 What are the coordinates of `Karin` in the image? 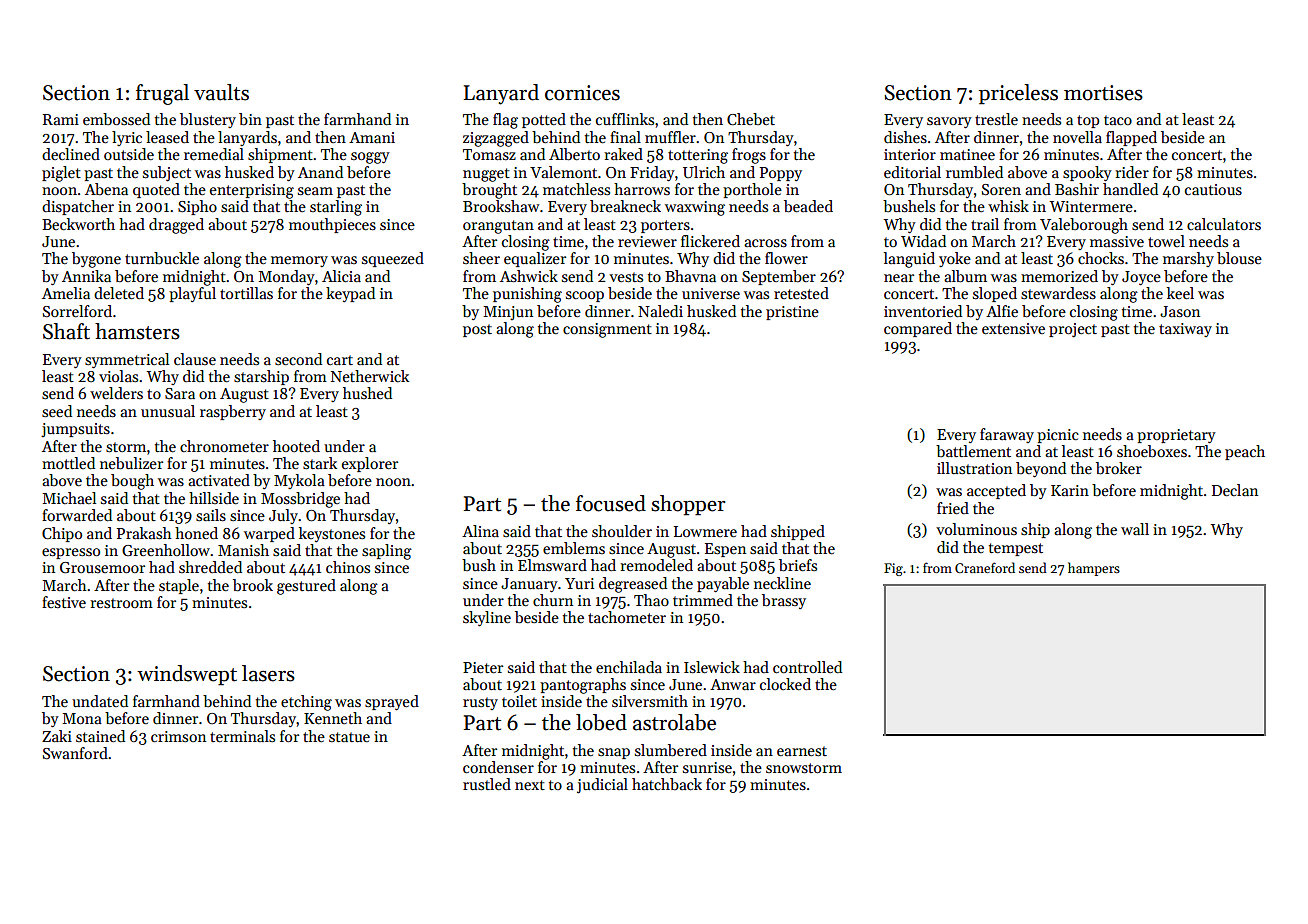 It's located at (1070, 490).
